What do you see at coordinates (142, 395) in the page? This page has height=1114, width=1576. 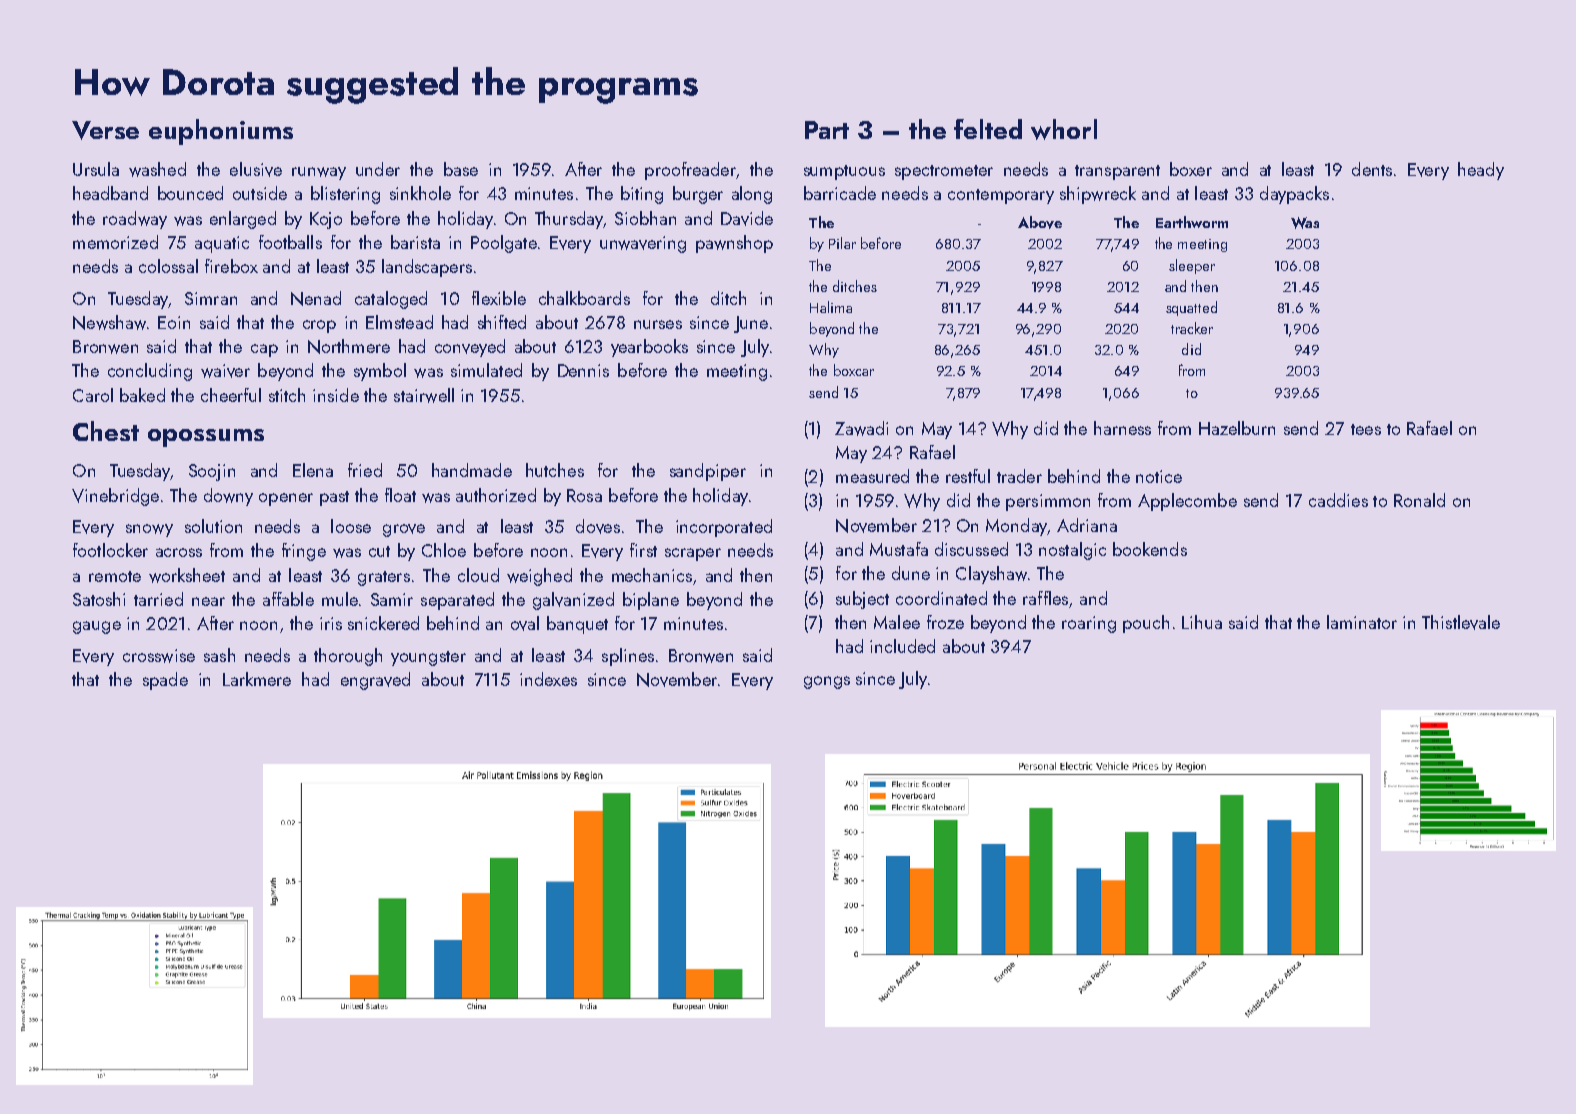 I see `baked` at bounding box center [142, 395].
